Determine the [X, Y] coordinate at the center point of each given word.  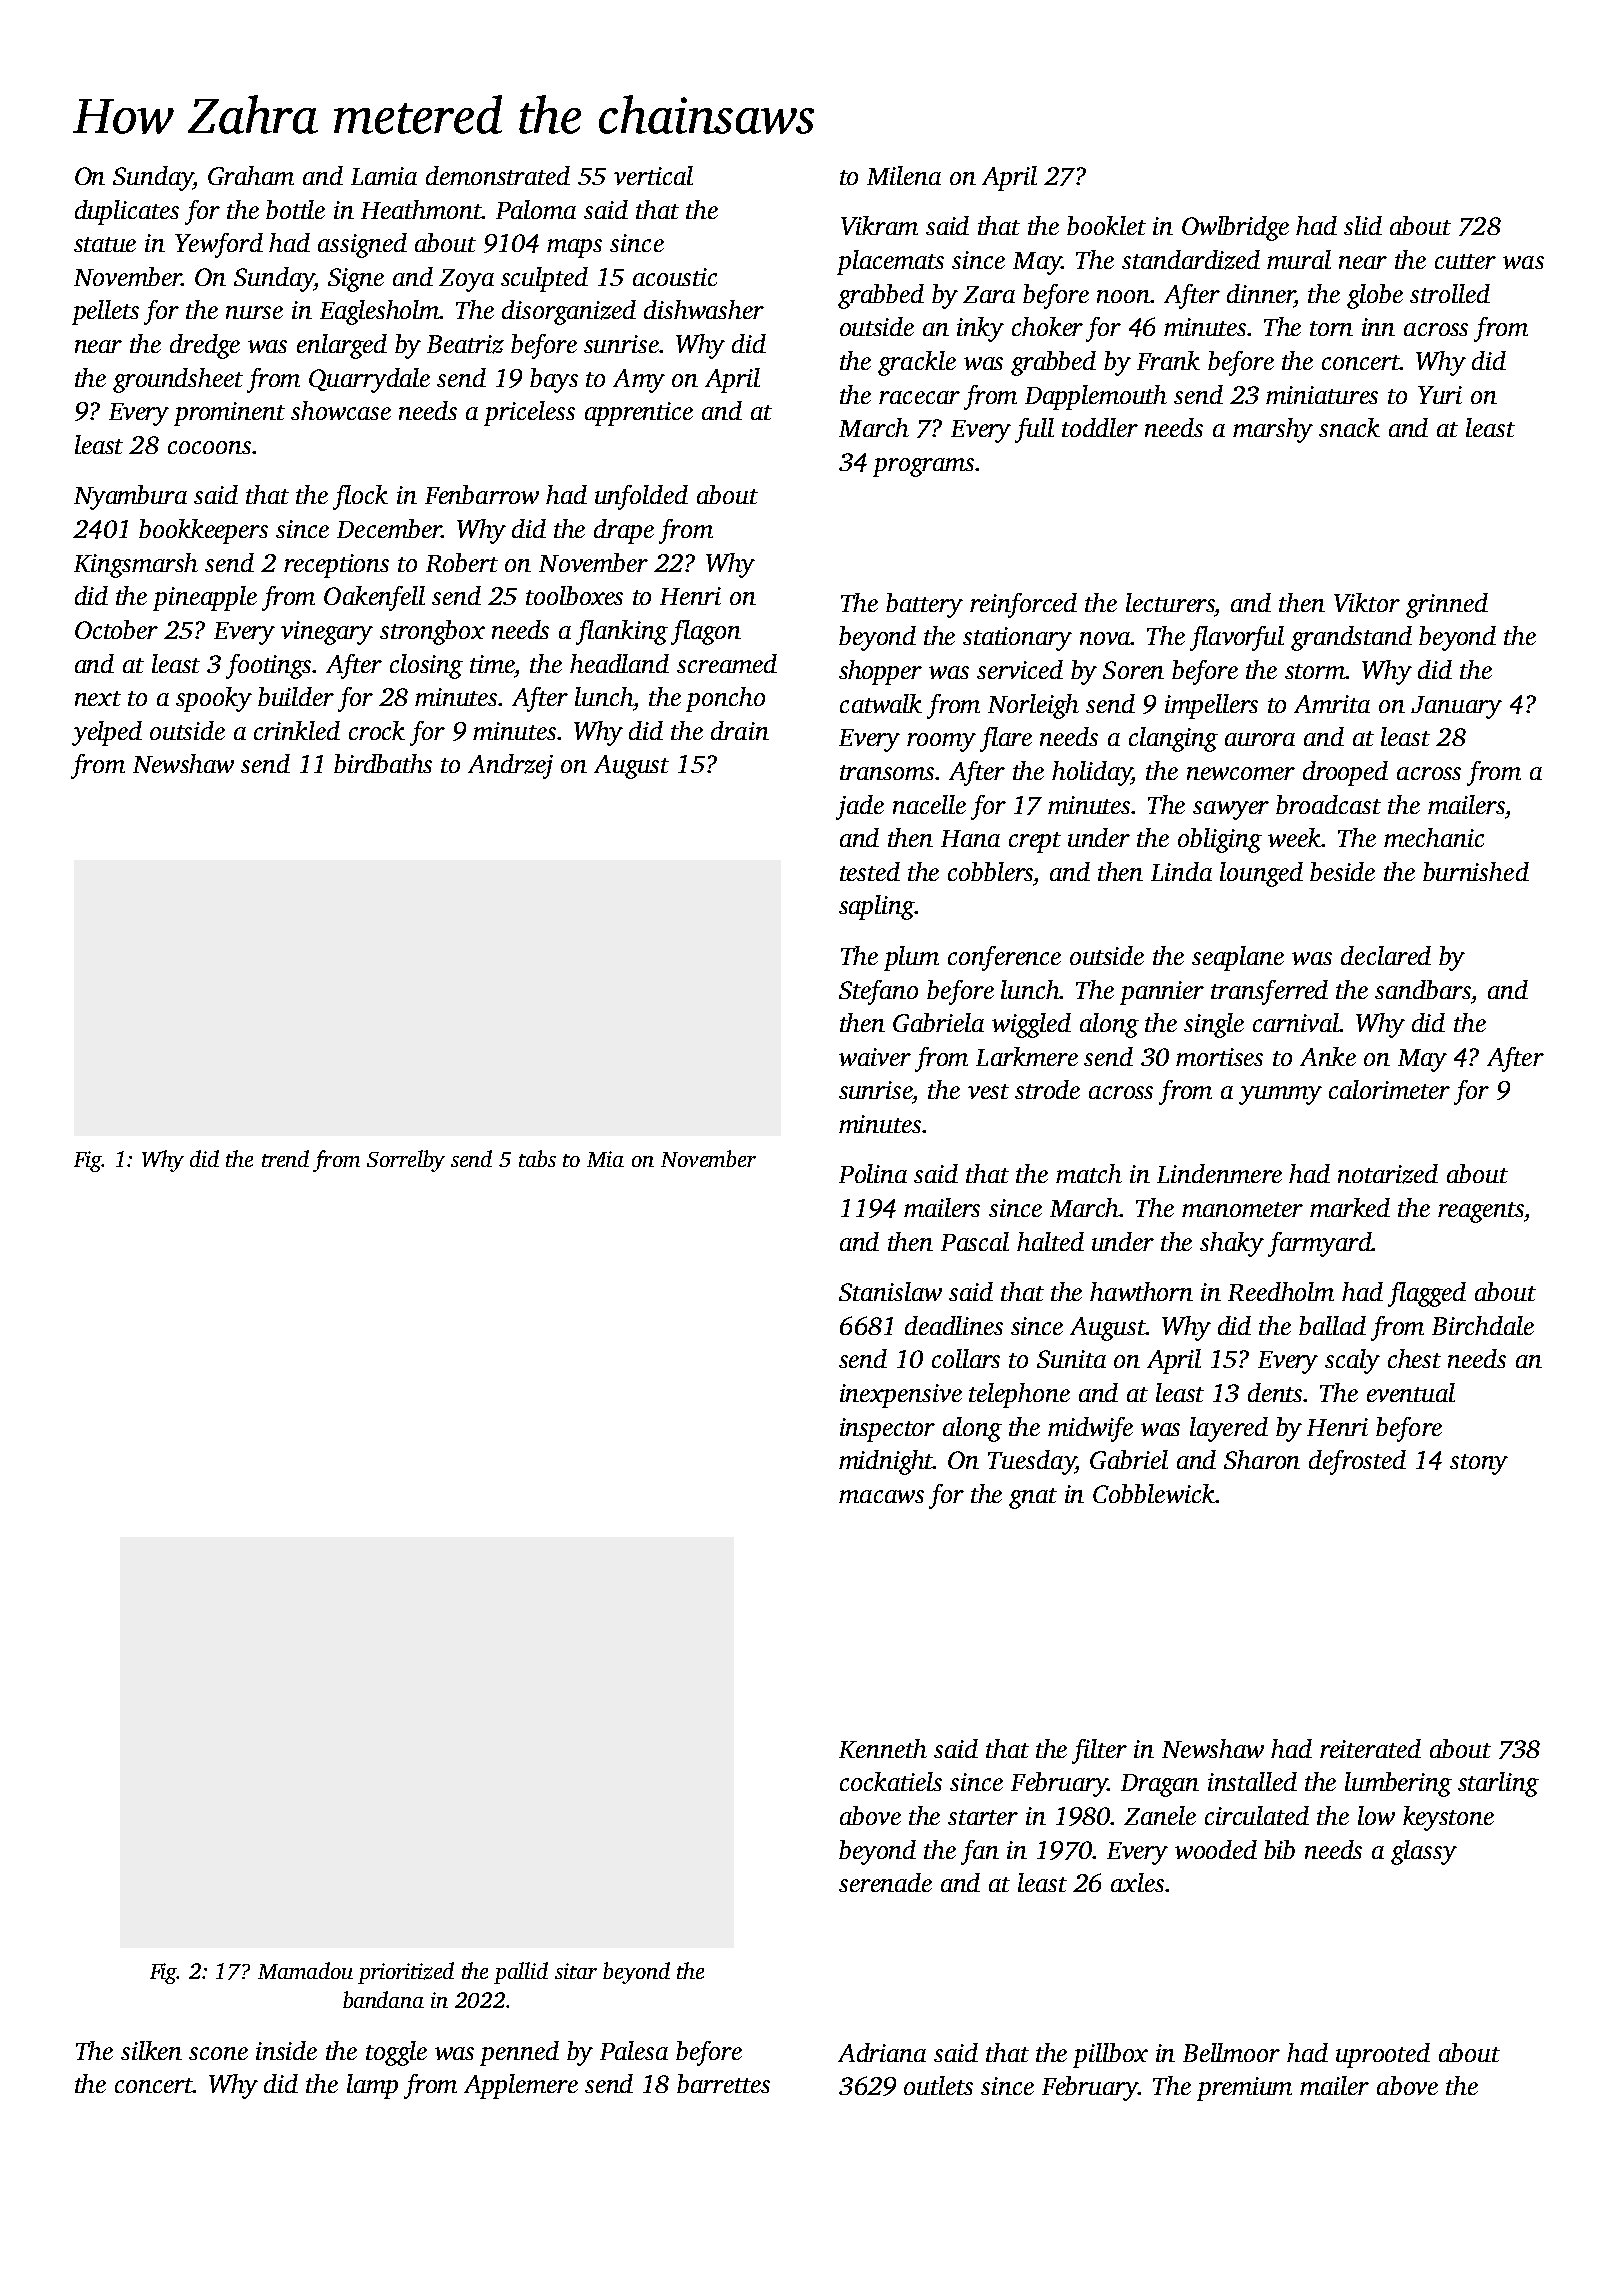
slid [1363, 225]
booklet [1106, 225]
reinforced [1023, 605]
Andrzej [510, 766]
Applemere [521, 2086]
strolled [1450, 293]
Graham [251, 175]
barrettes [723, 2083]
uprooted [1383, 2055]
